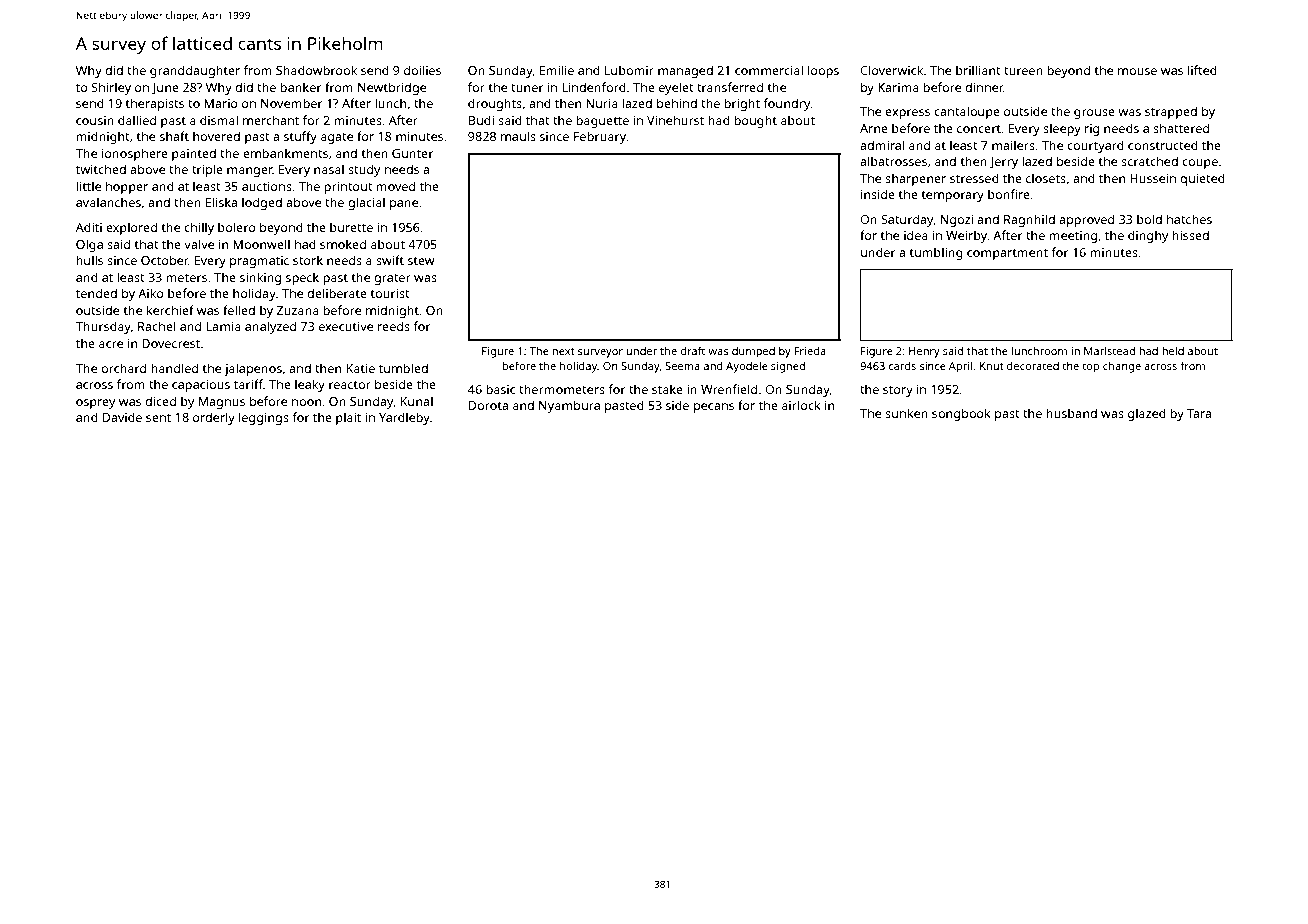 The image size is (1308, 924). I want to click on November, so click(292, 103).
